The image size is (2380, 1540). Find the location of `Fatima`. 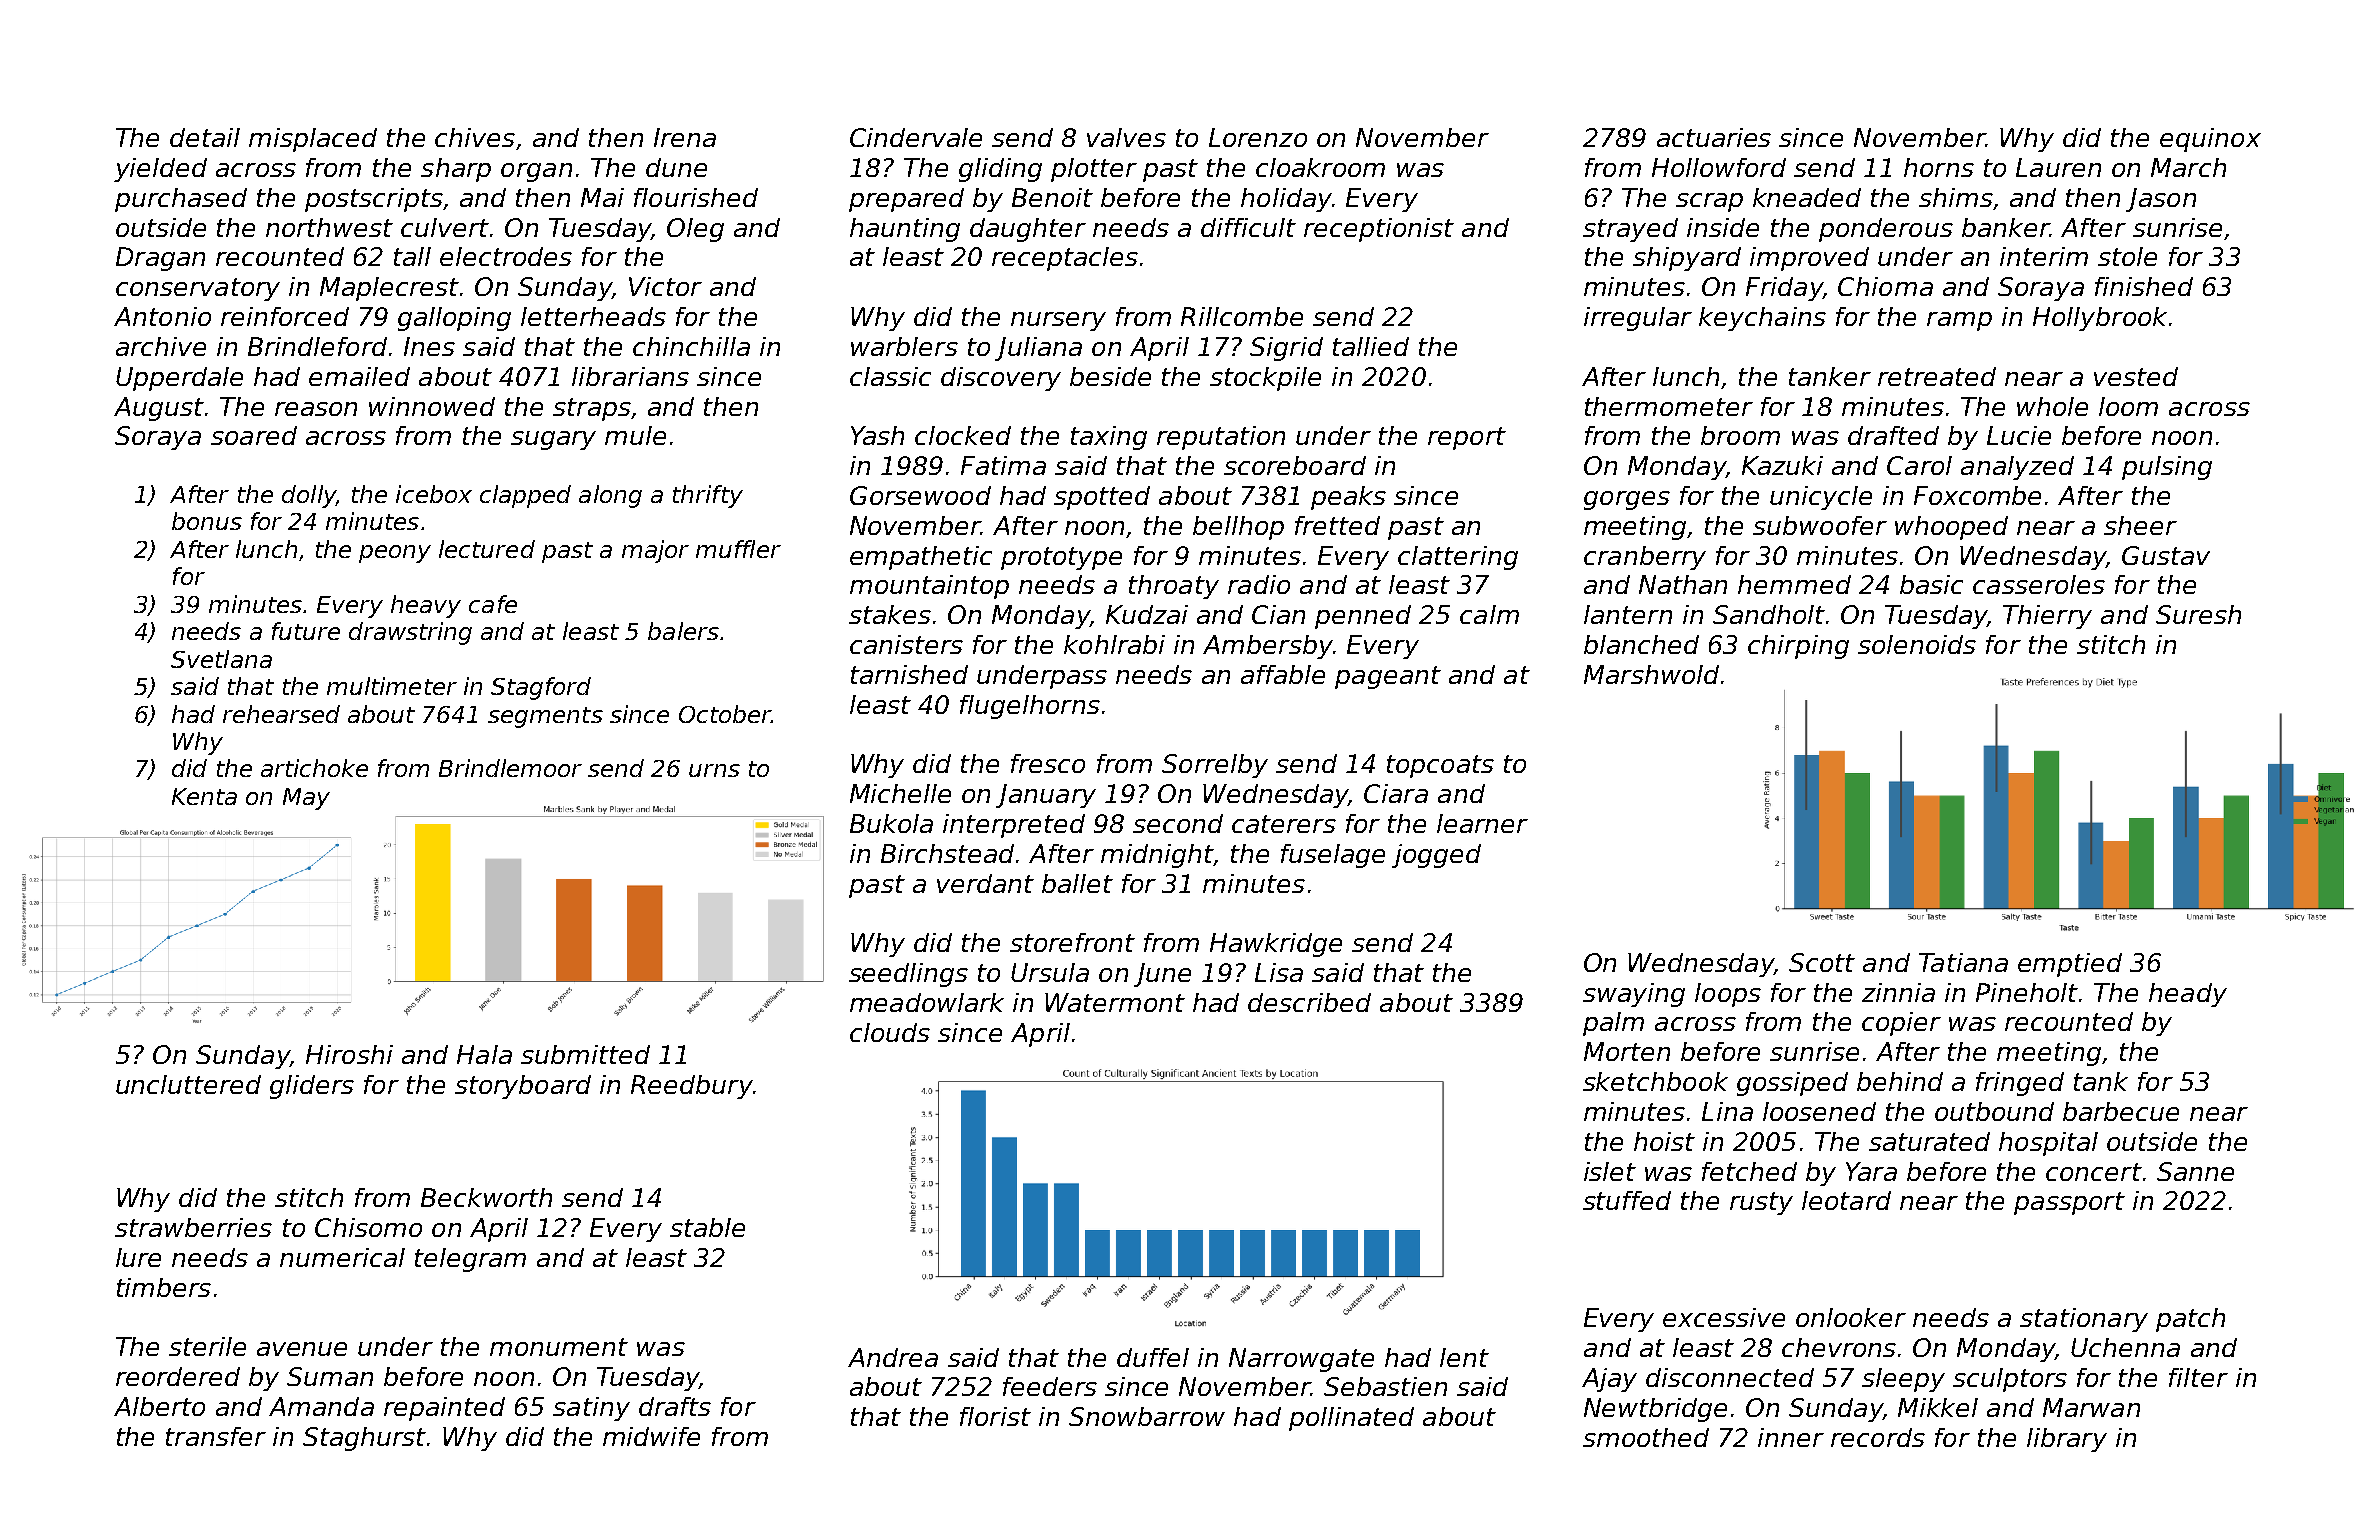

Fatima is located at coordinates (1003, 465).
